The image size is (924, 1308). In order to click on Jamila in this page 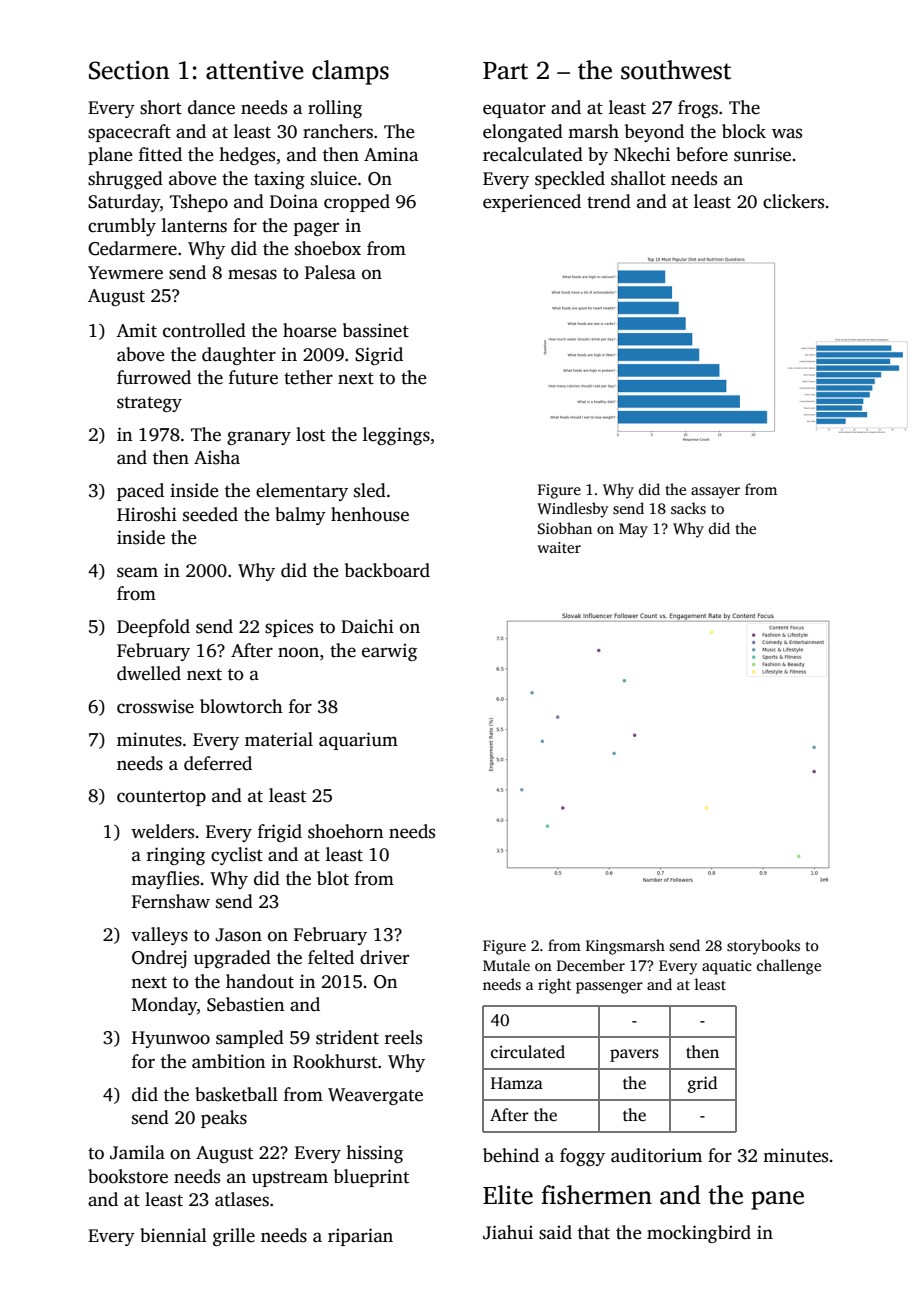, I will do `click(137, 1152)`.
